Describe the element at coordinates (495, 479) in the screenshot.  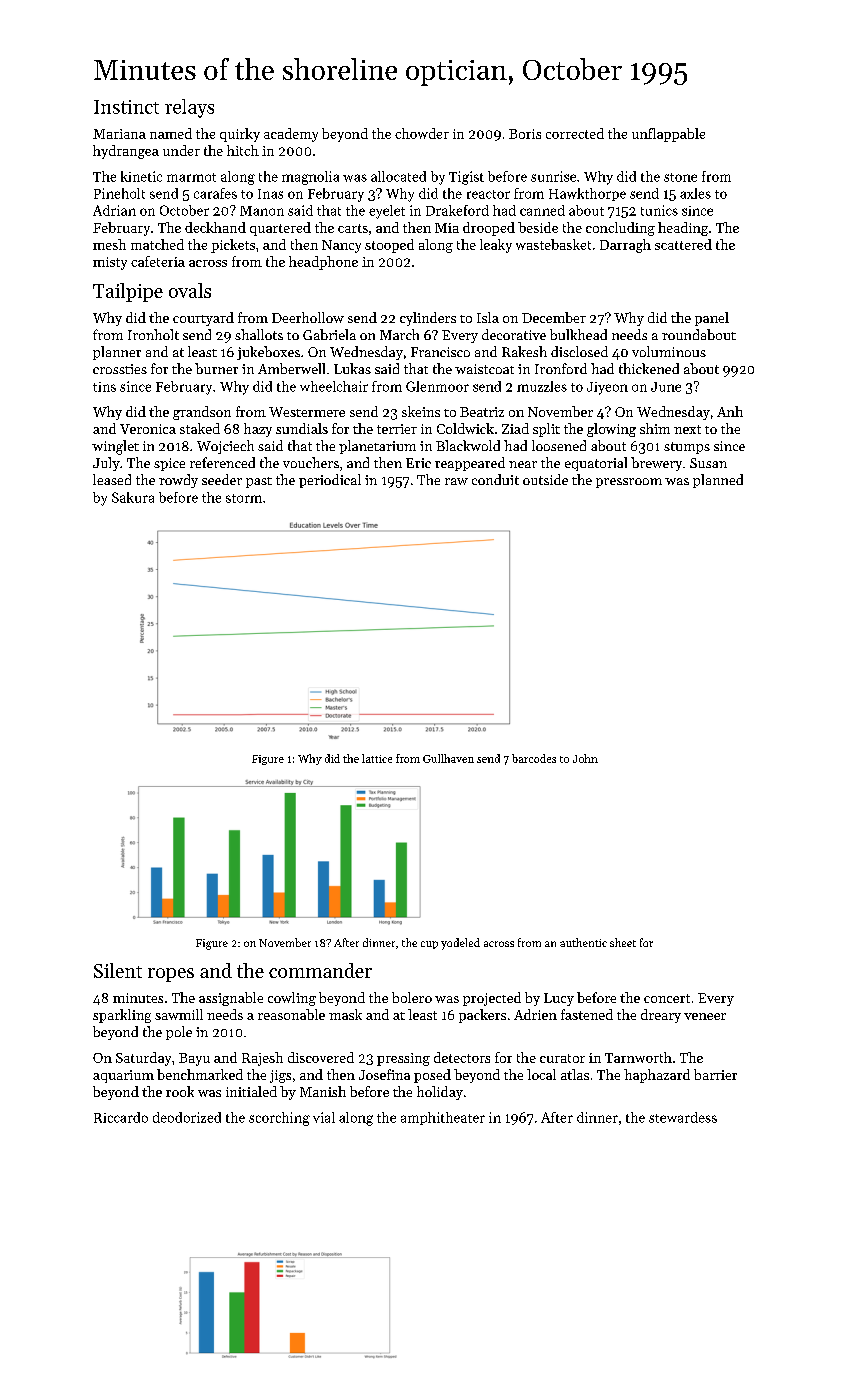
I see `conduit` at that location.
